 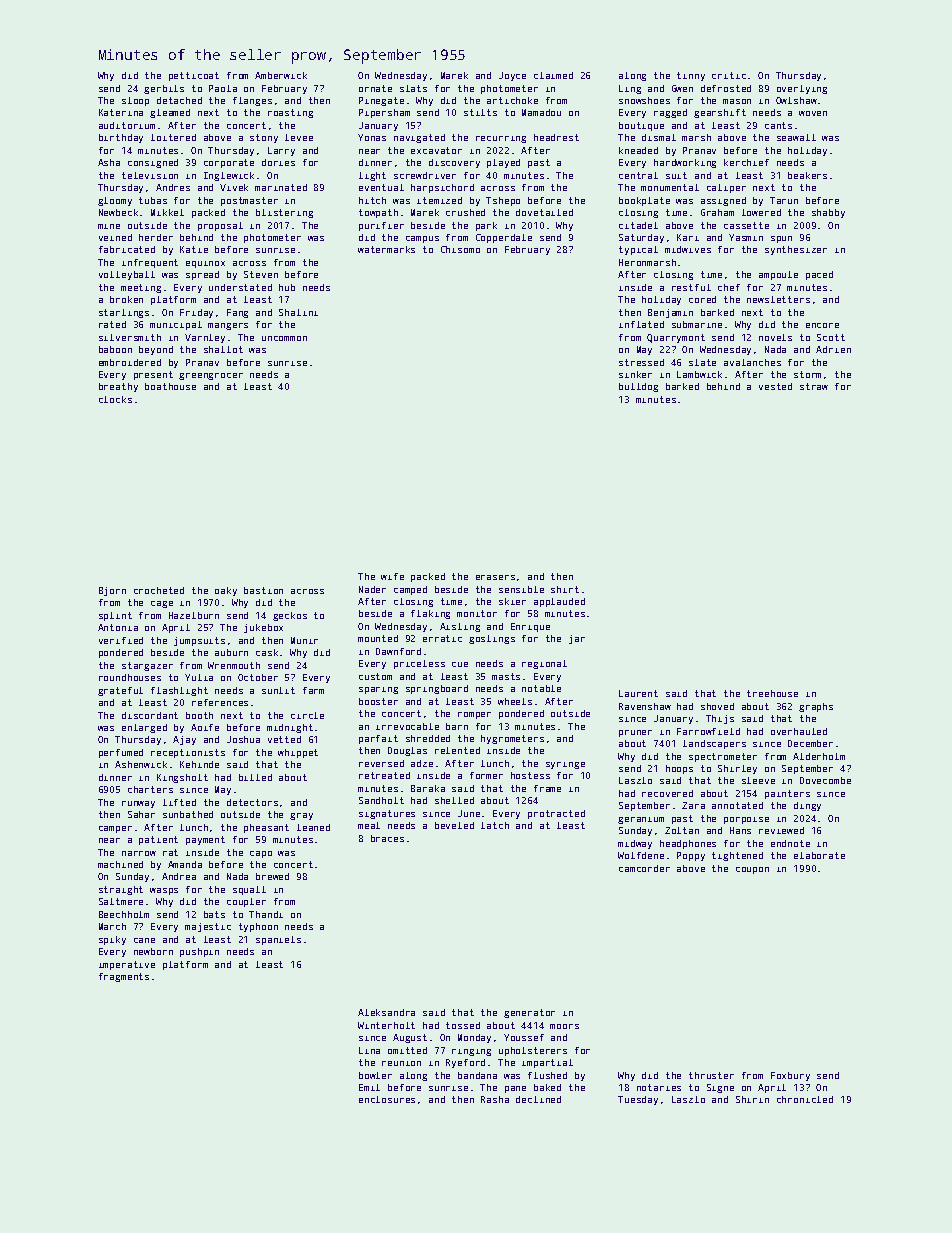 What do you see at coordinates (814, 386) in the screenshot?
I see `straw` at bounding box center [814, 386].
